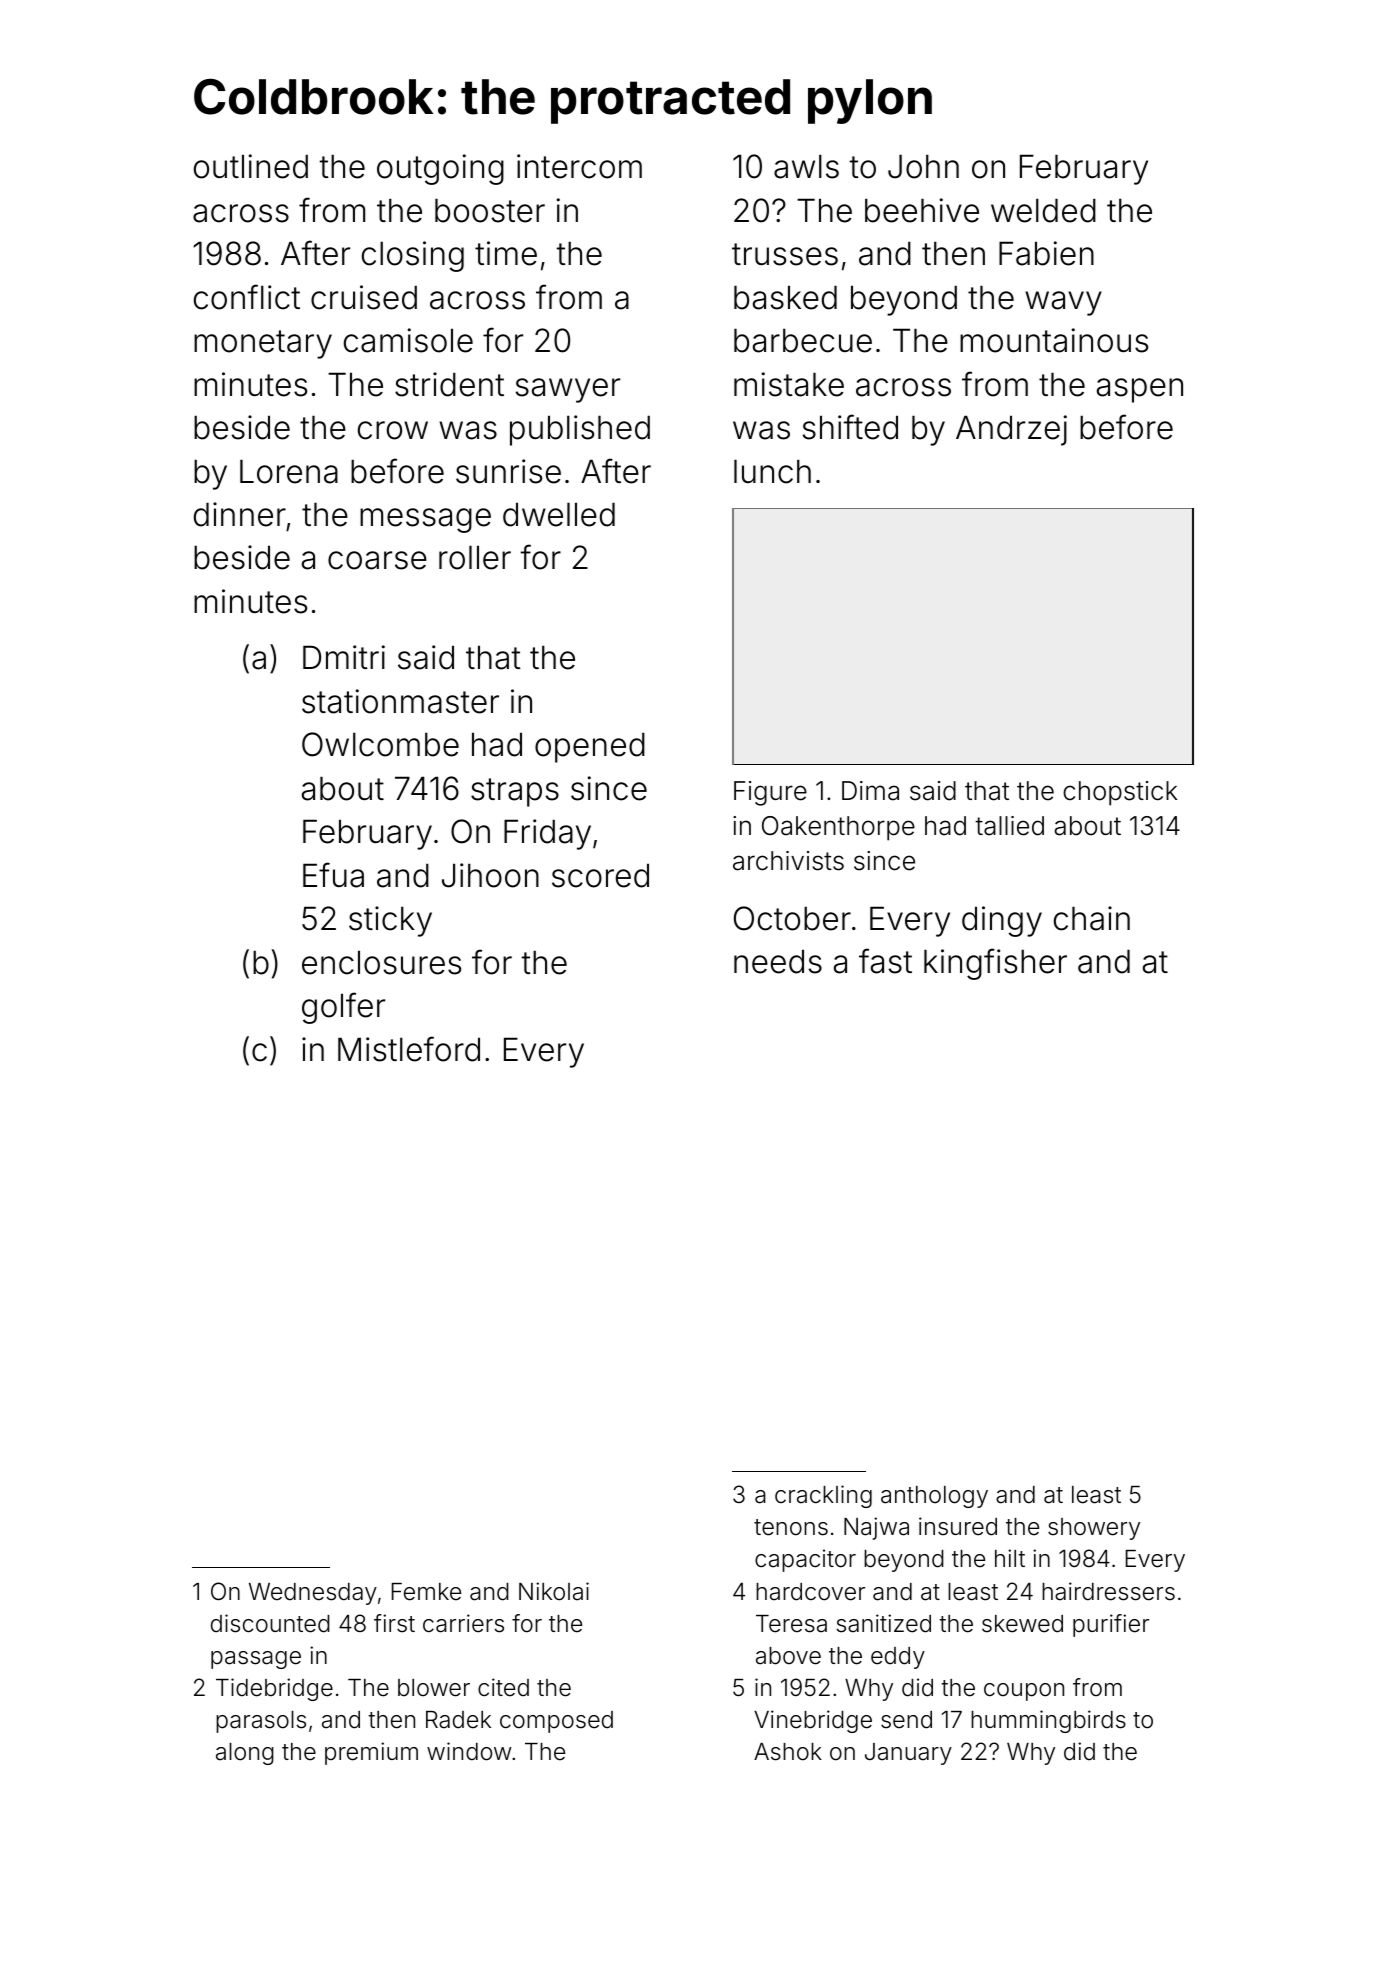  I want to click on welded, so click(1043, 210).
